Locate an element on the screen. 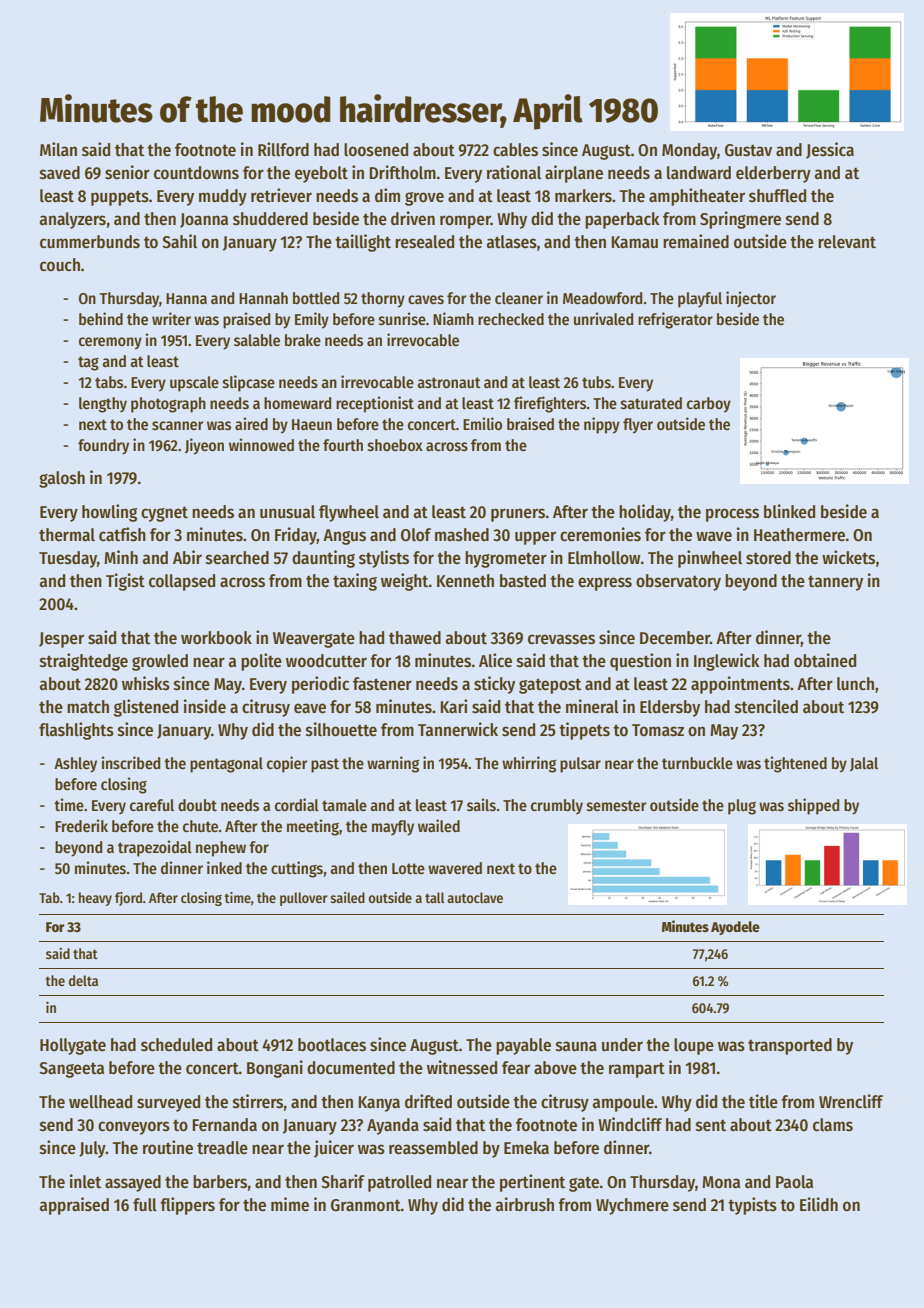  shipped is located at coordinates (814, 806).
